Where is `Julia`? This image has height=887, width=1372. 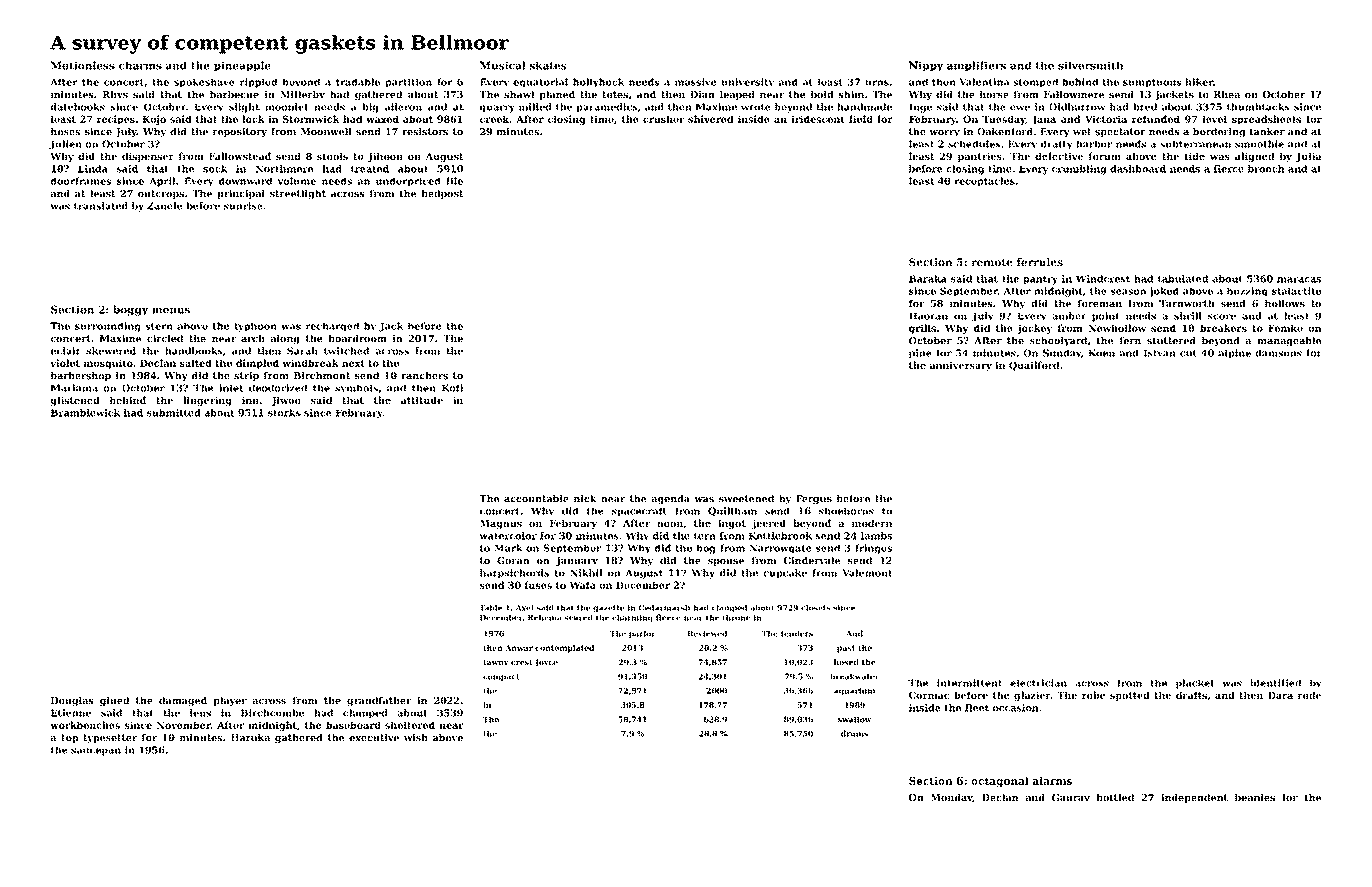
Julia is located at coordinates (1308, 157).
